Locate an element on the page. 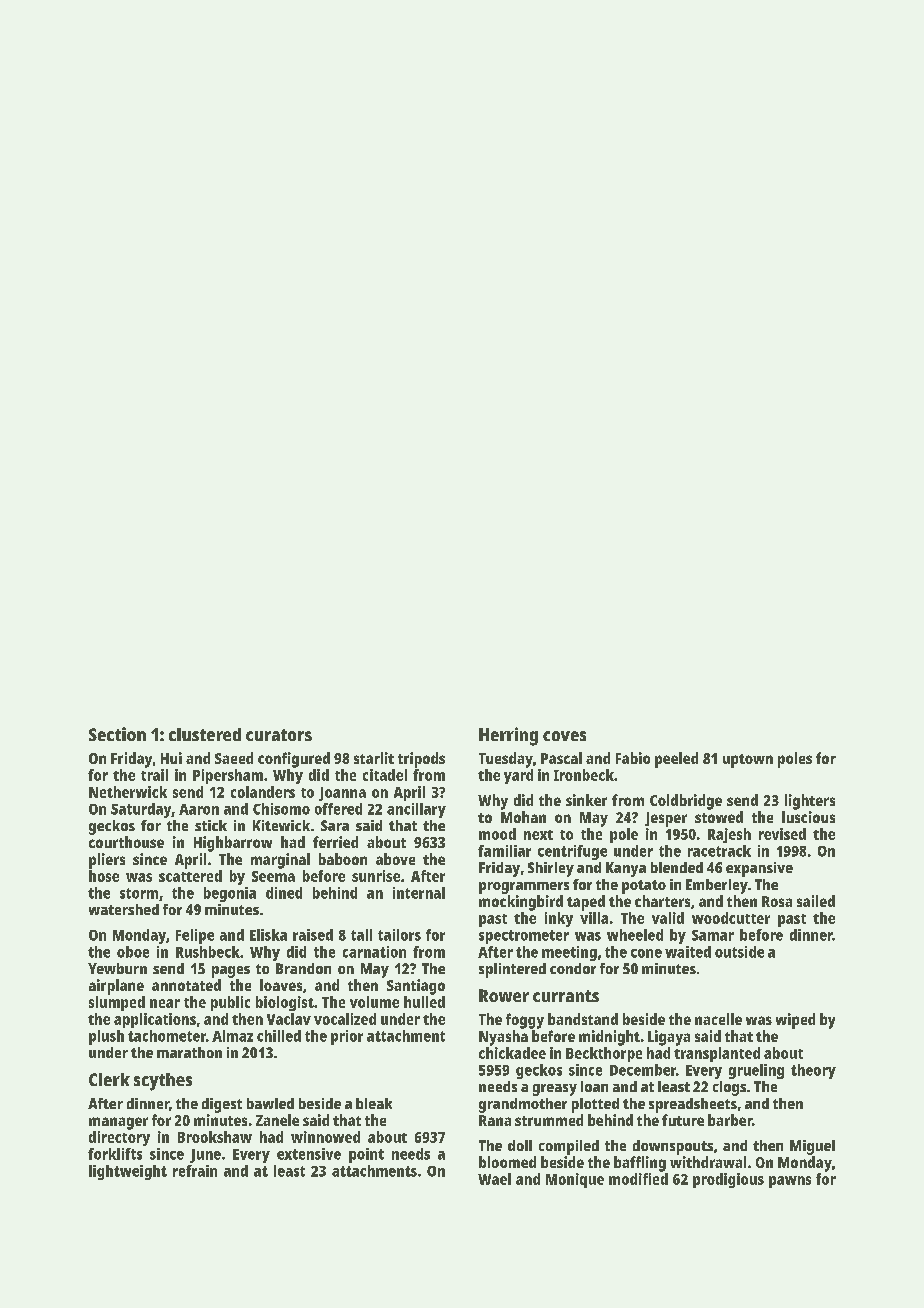  next is located at coordinates (538, 835).
